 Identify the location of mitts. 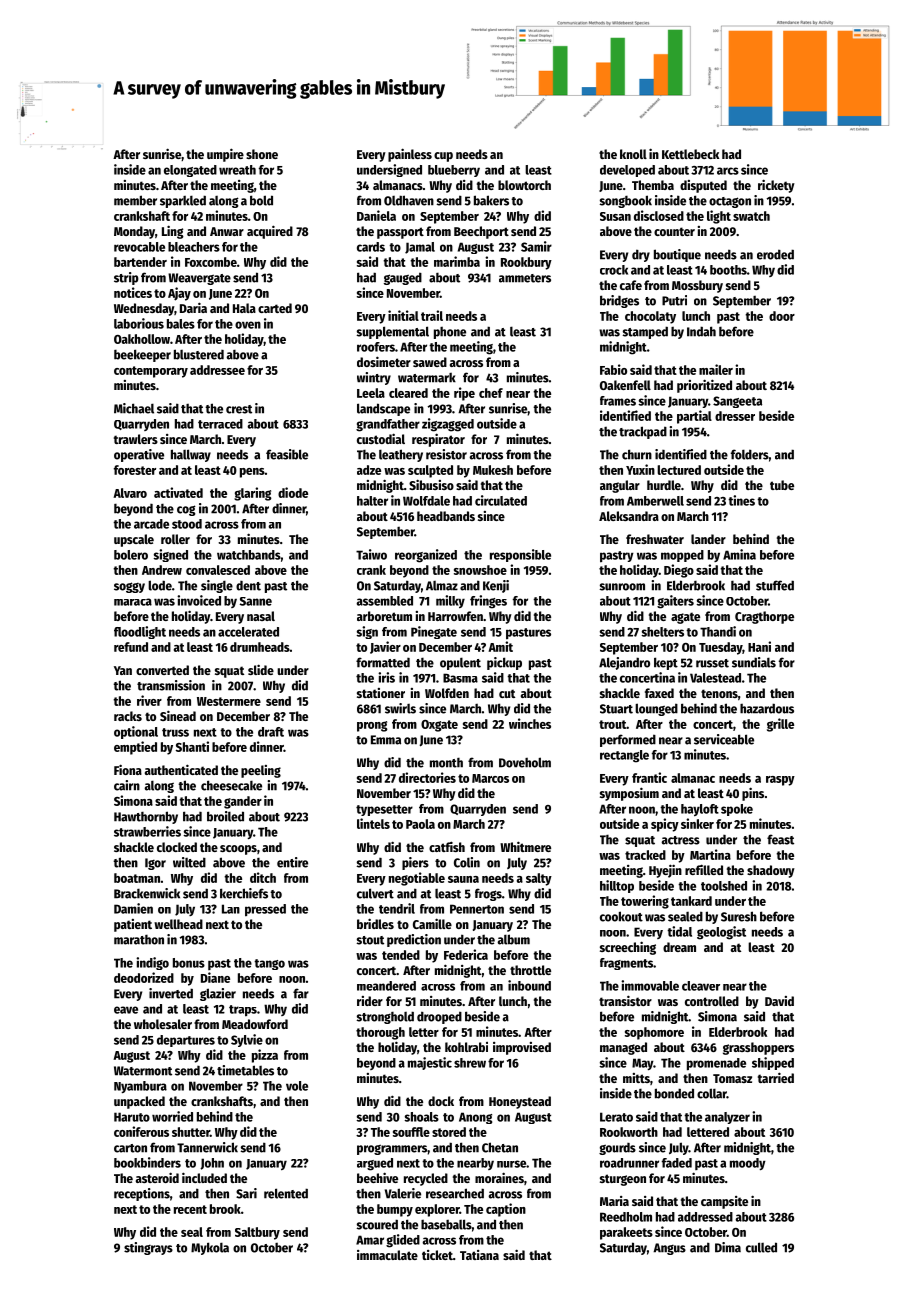
(636, 1078).
